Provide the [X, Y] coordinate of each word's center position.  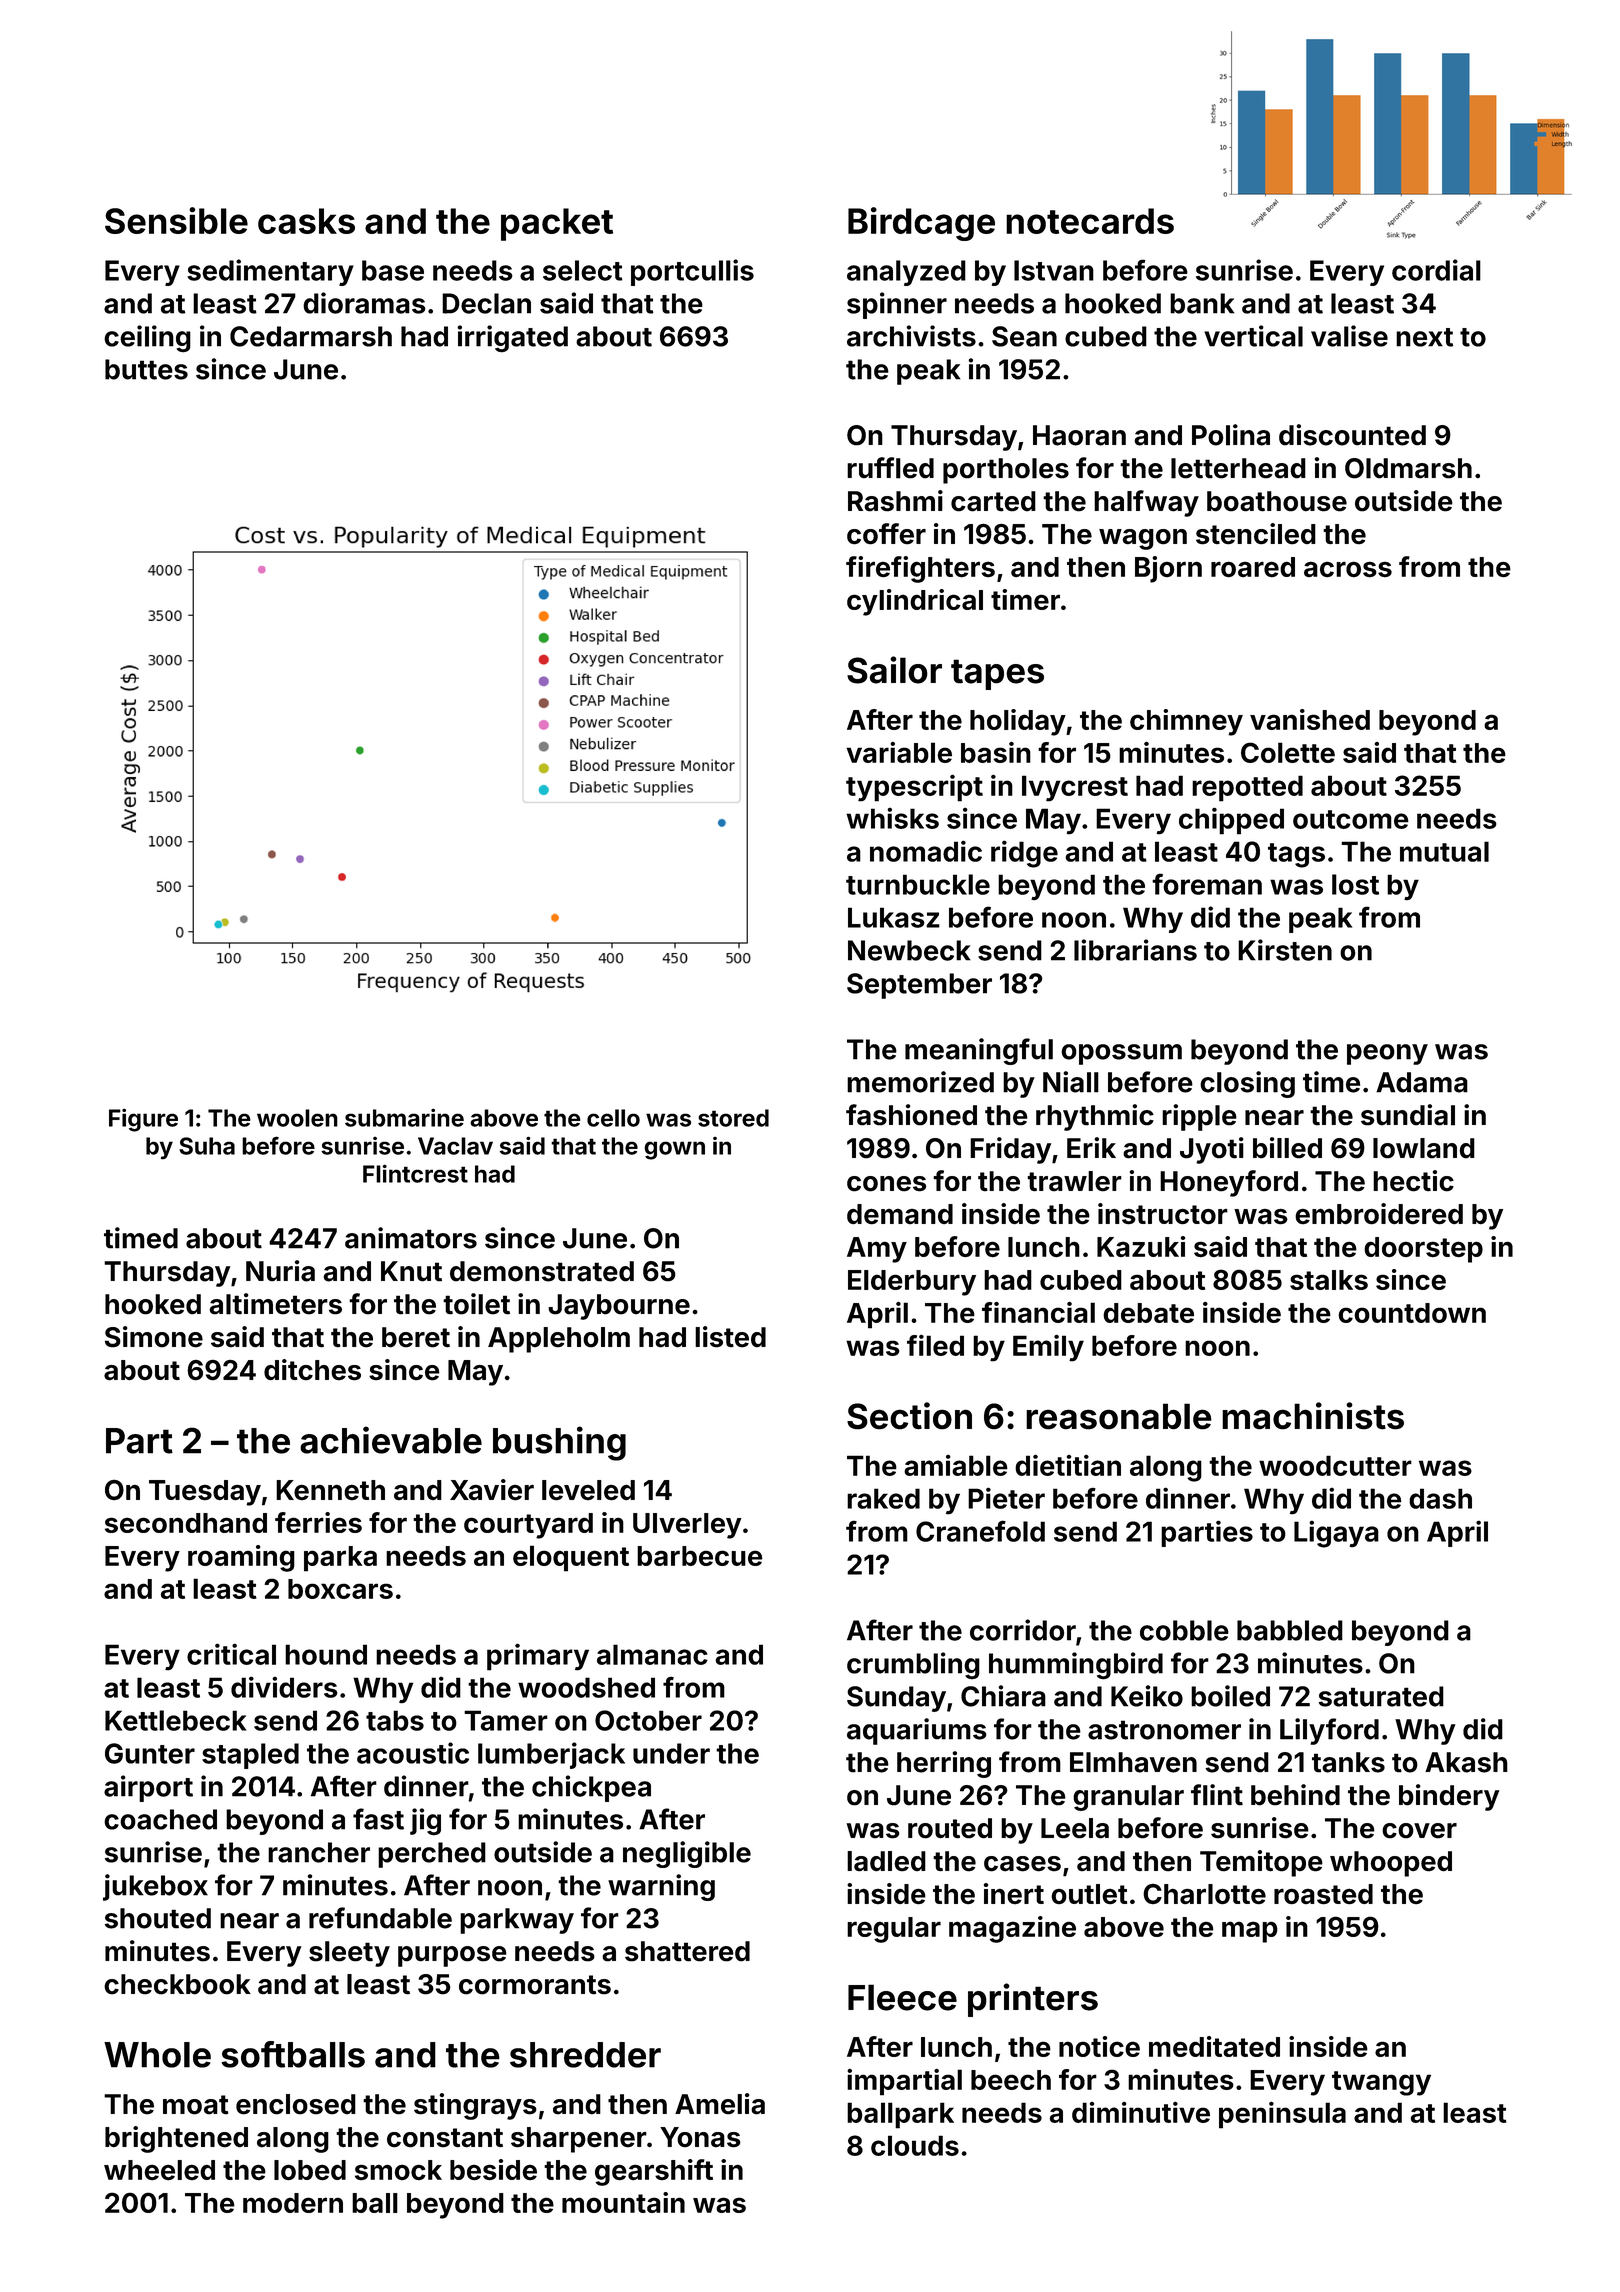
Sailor [894, 670]
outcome [1351, 819]
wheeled [159, 2170]
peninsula [1282, 2115]
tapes [997, 674]
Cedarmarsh [311, 336]
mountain [623, 2202]
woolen [297, 1118]
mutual [1444, 851]
